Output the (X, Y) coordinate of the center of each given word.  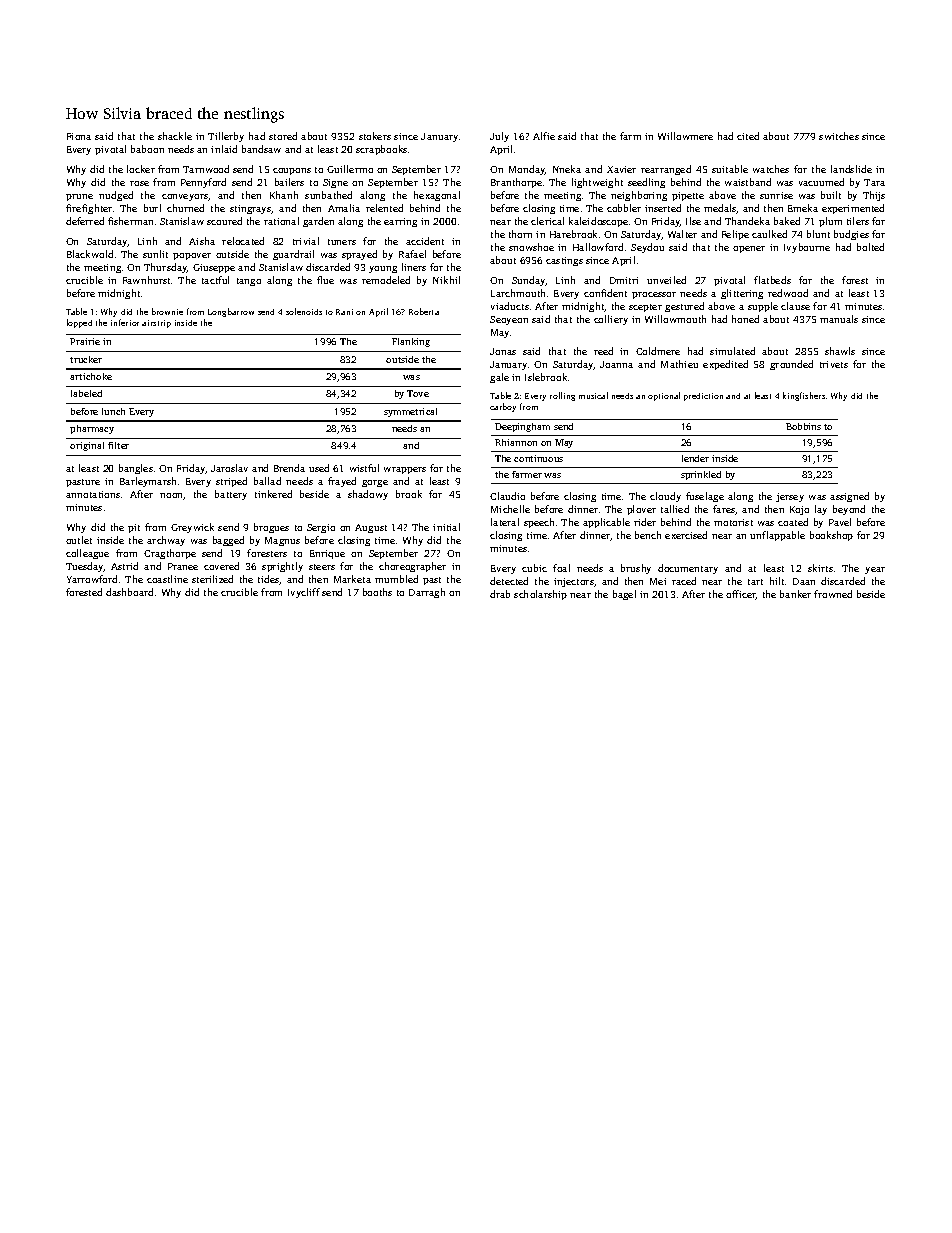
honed (745, 319)
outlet (79, 540)
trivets (834, 364)
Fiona (79, 136)
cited (748, 136)
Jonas (503, 351)
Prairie (85, 341)
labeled (86, 393)
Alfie (544, 136)
